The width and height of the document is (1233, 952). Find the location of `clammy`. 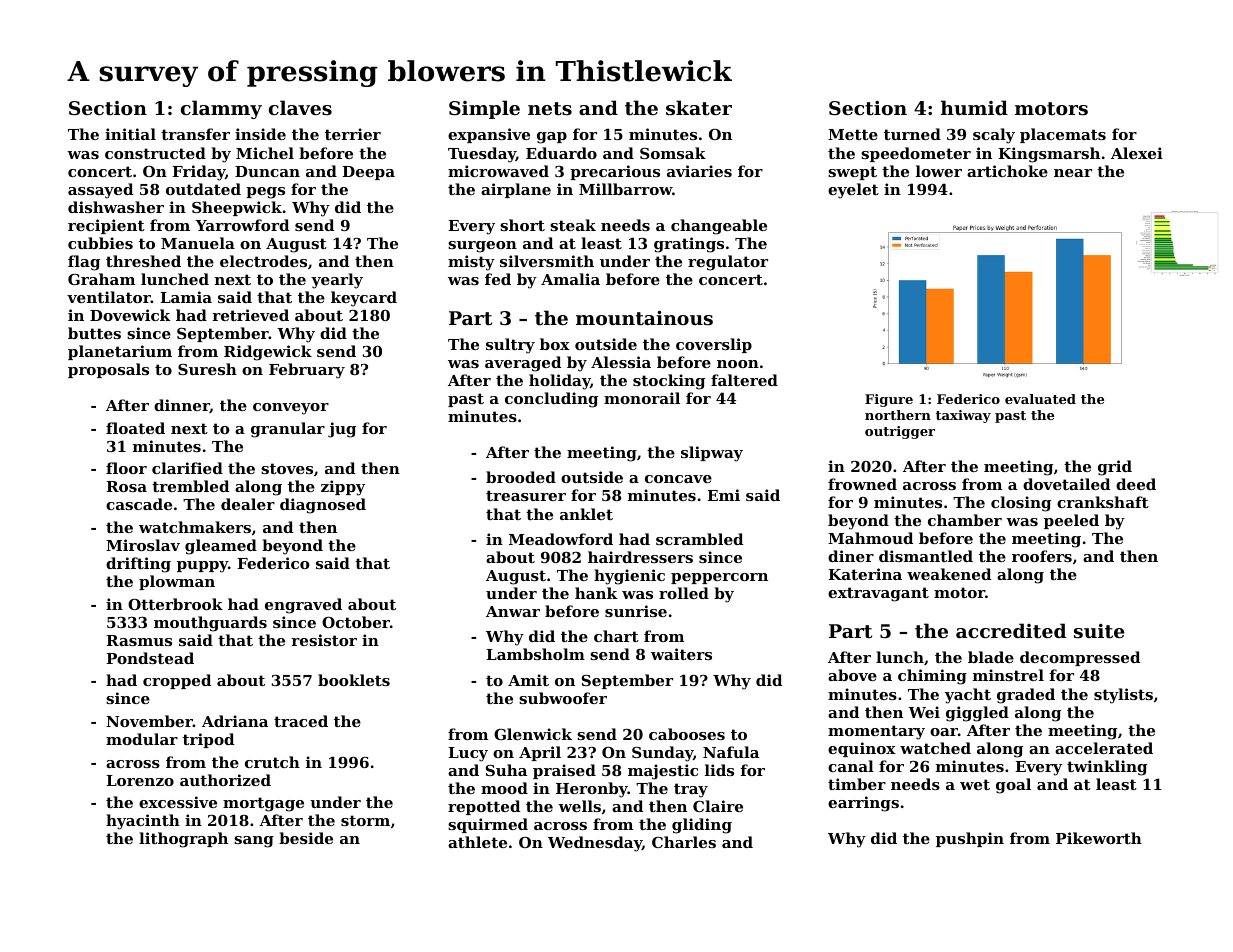

clammy is located at coordinates (221, 109).
